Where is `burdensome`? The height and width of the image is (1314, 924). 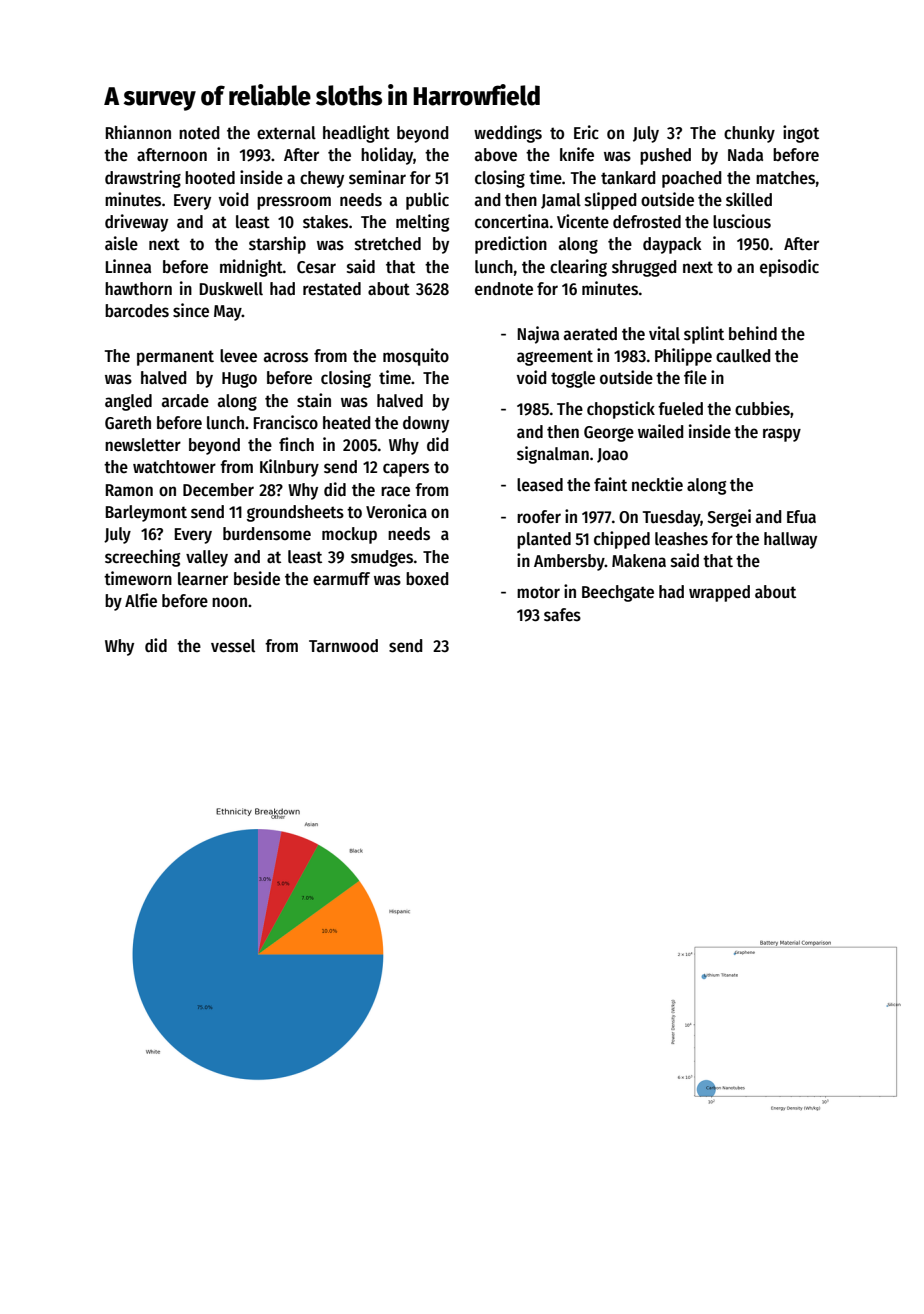
burdensome is located at coordinates (267, 534).
